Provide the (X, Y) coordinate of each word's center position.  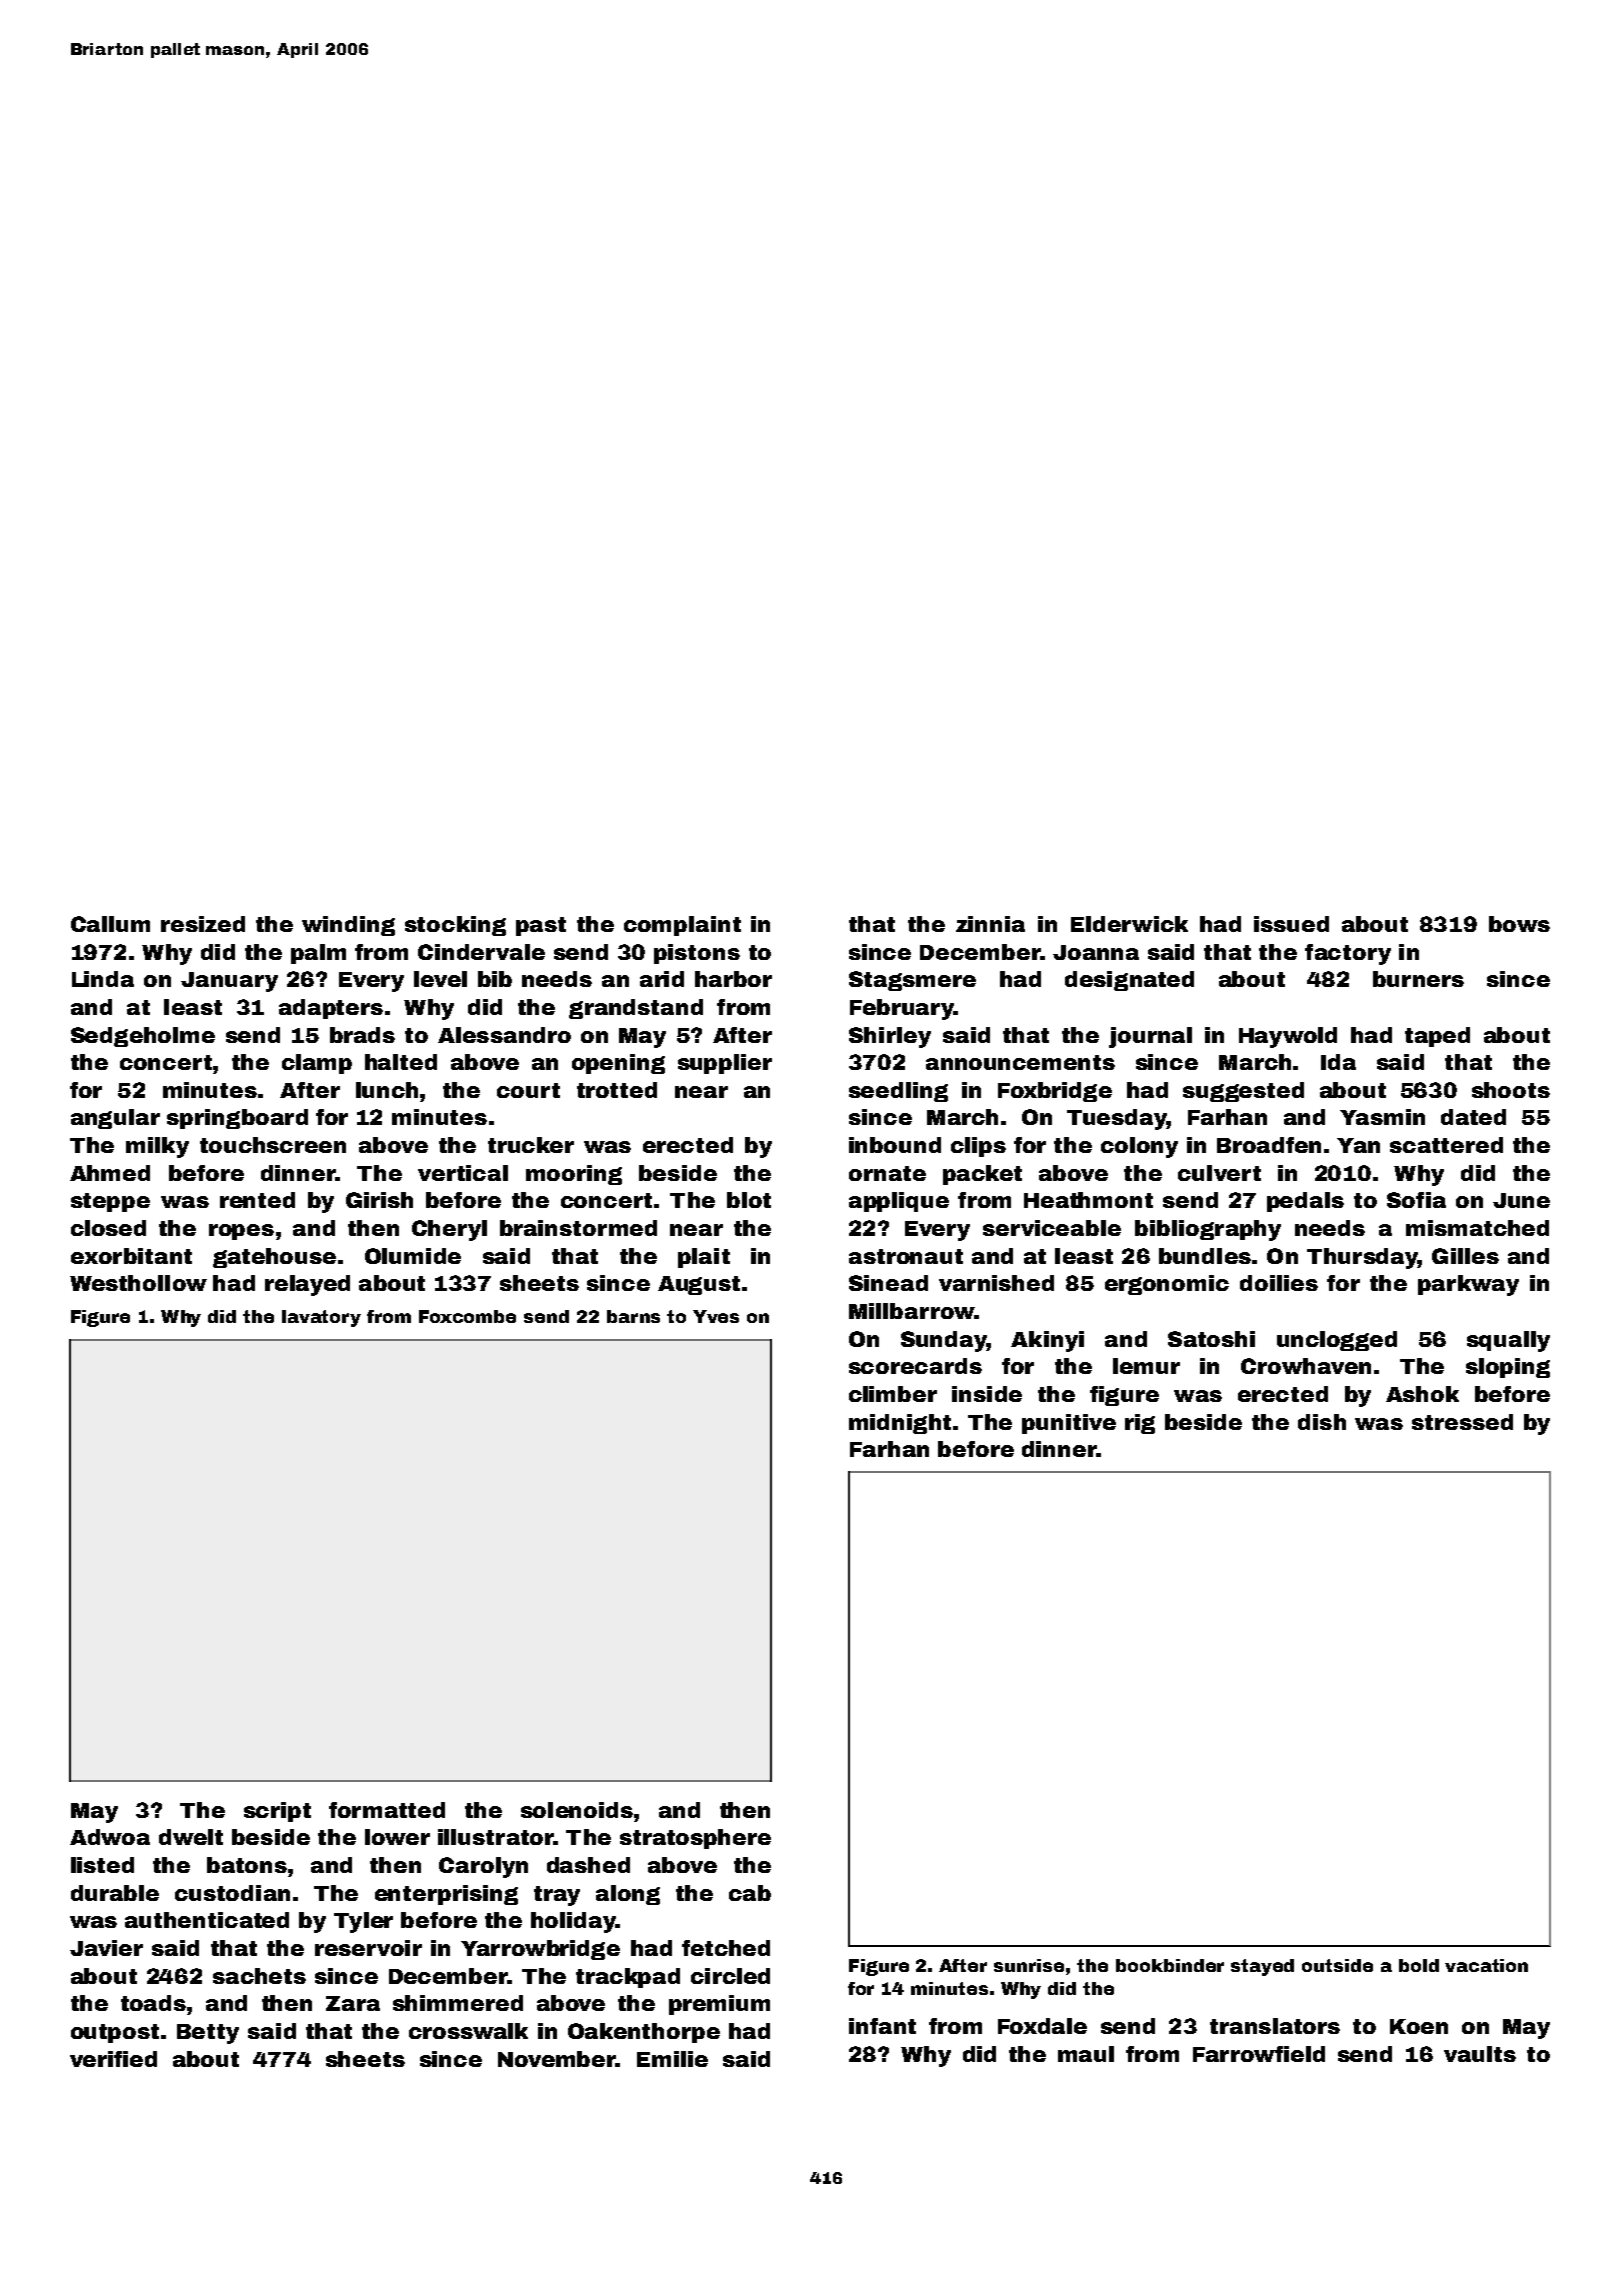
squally (1508, 1341)
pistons (697, 954)
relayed (307, 1285)
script (277, 1812)
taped (1437, 1037)
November (557, 2059)
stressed (1462, 1422)
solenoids (577, 1810)
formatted (387, 1810)
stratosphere (695, 1839)
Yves (716, 1316)
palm (318, 954)
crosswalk (468, 2031)
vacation (1486, 1965)
